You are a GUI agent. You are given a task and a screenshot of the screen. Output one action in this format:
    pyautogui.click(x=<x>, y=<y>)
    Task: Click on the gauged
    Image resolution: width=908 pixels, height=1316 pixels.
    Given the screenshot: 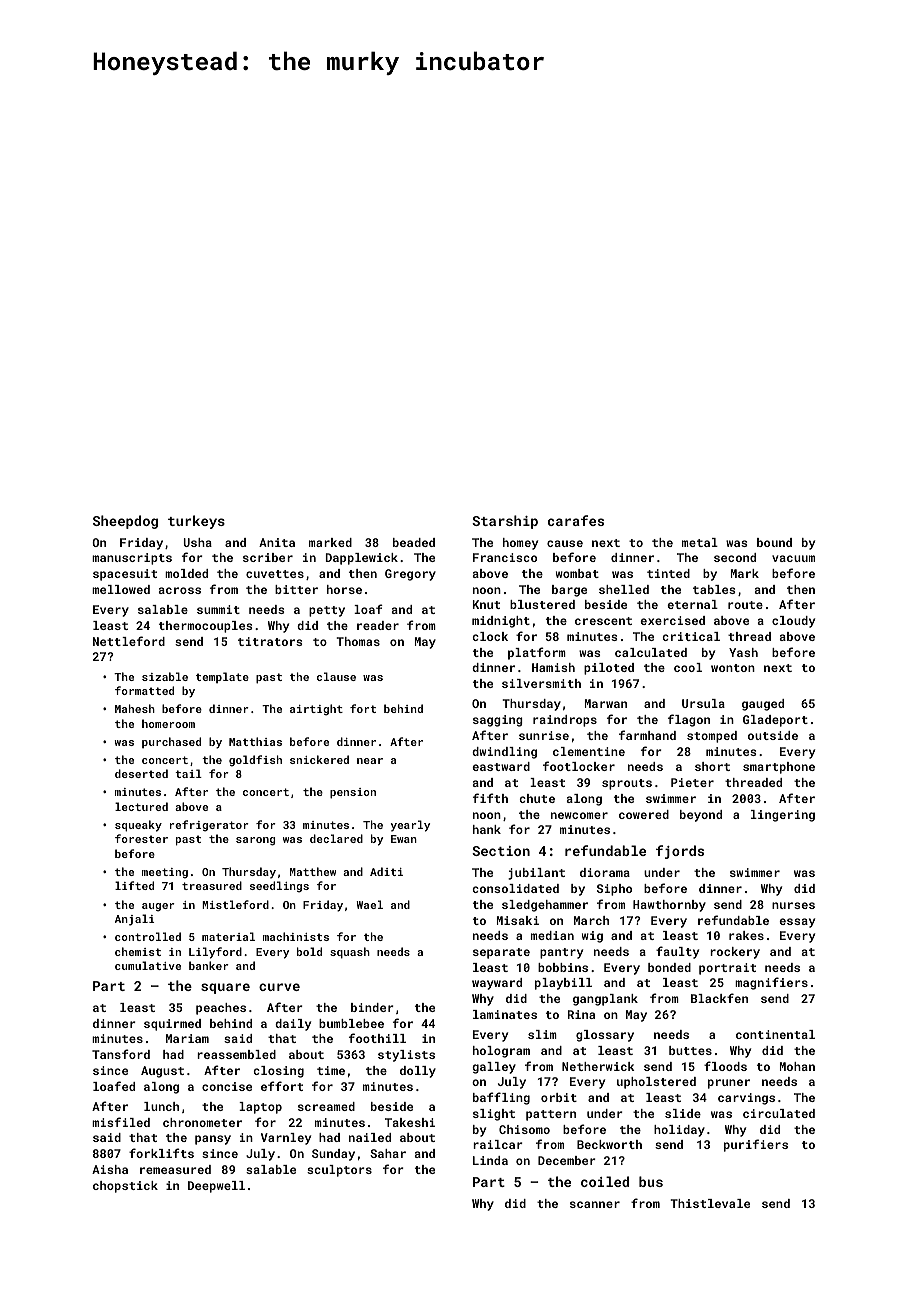 What is the action you would take?
    pyautogui.click(x=763, y=705)
